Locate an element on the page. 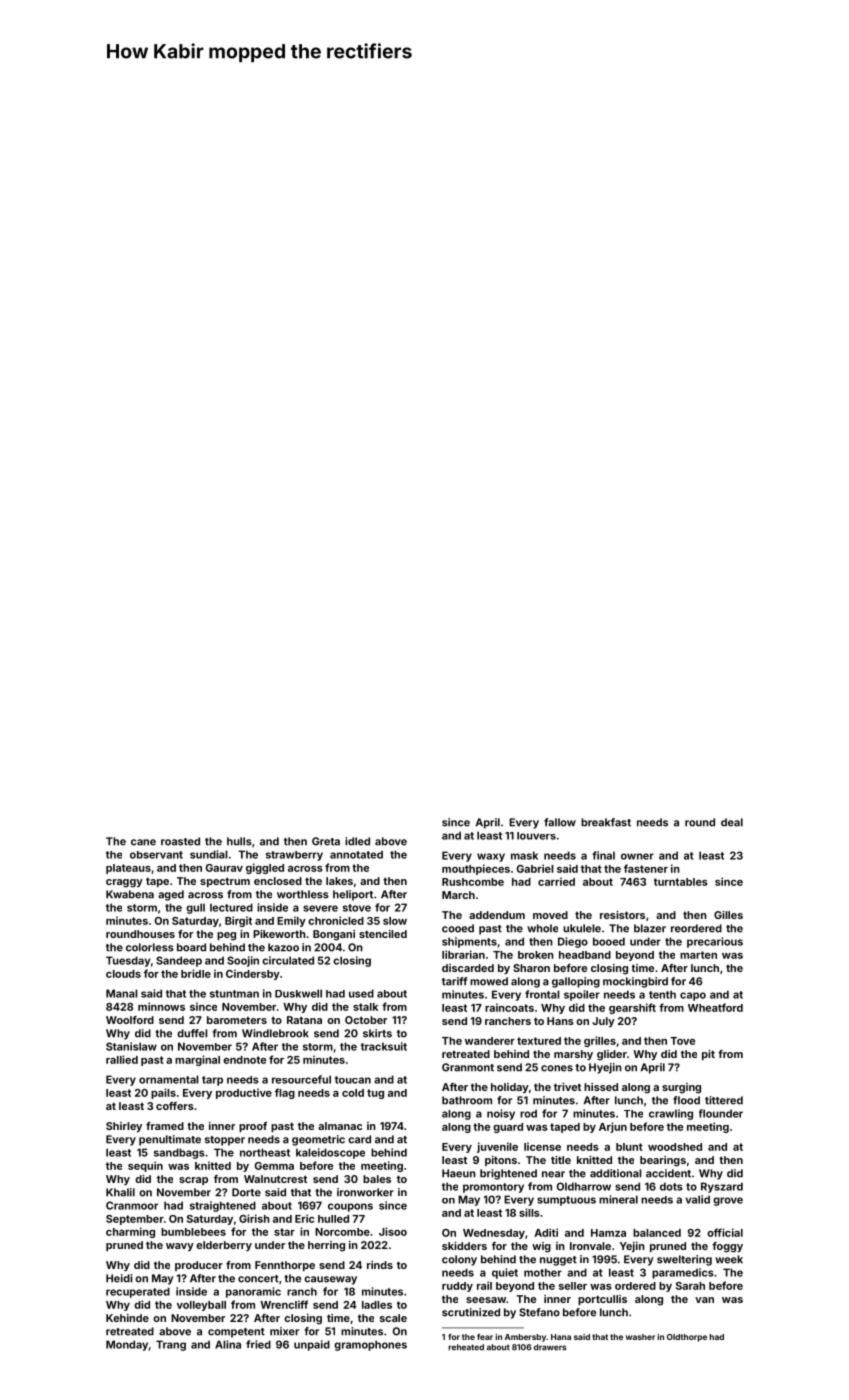 The width and height of the document is (849, 1400). duffel is located at coordinates (192, 1033).
